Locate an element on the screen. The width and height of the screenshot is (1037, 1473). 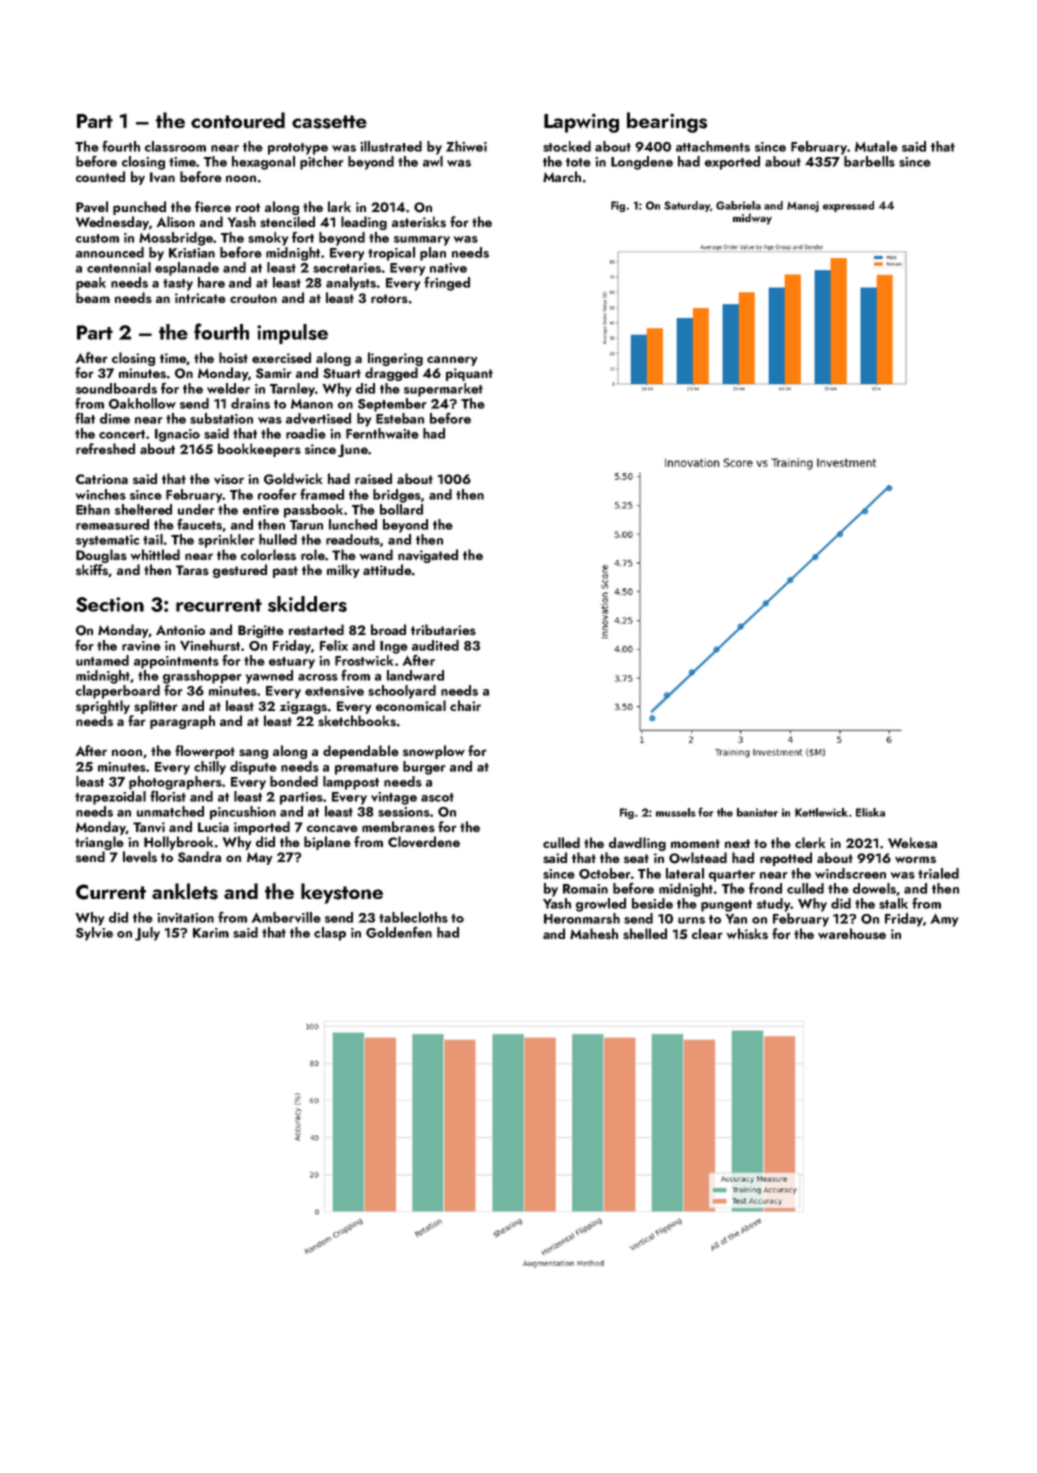
banister is located at coordinates (757, 812).
